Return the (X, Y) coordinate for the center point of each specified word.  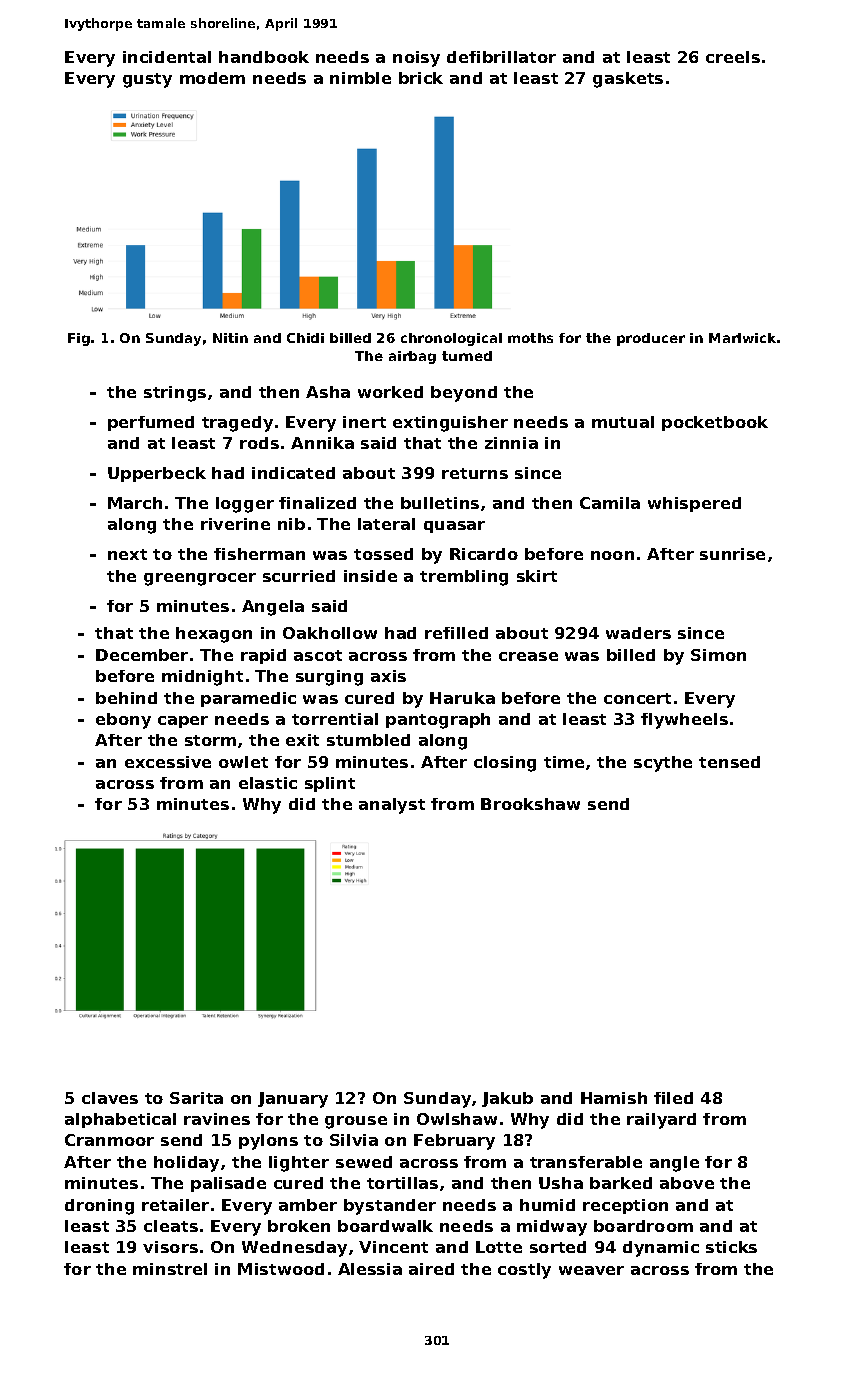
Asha (328, 392)
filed (673, 1098)
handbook (264, 57)
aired (431, 1269)
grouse (356, 1122)
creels (733, 57)
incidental (167, 57)
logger (245, 505)
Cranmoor (109, 1140)
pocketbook (715, 423)
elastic (268, 783)
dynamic (661, 1249)
